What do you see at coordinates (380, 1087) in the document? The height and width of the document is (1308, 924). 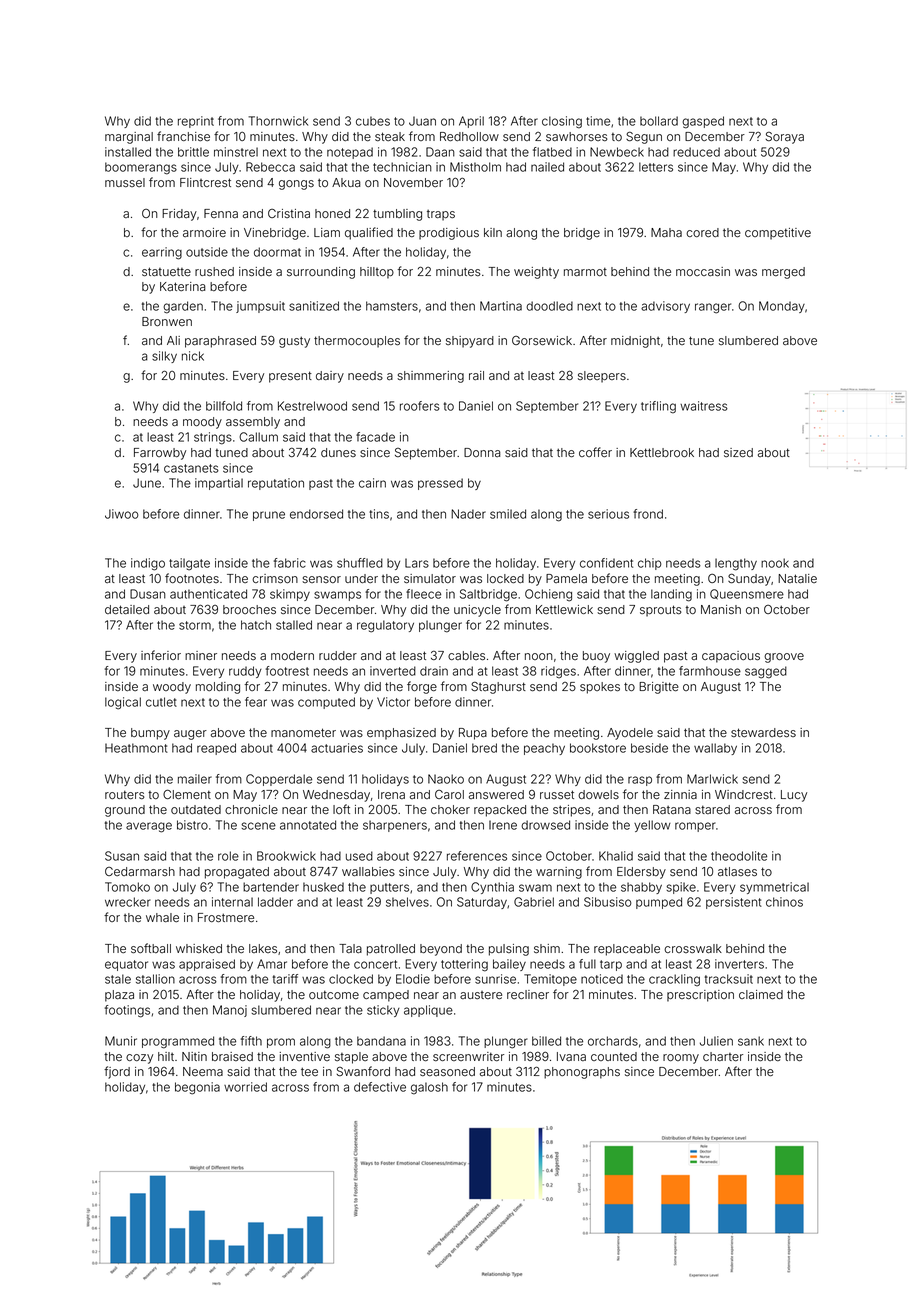 I see `defective` at bounding box center [380, 1087].
